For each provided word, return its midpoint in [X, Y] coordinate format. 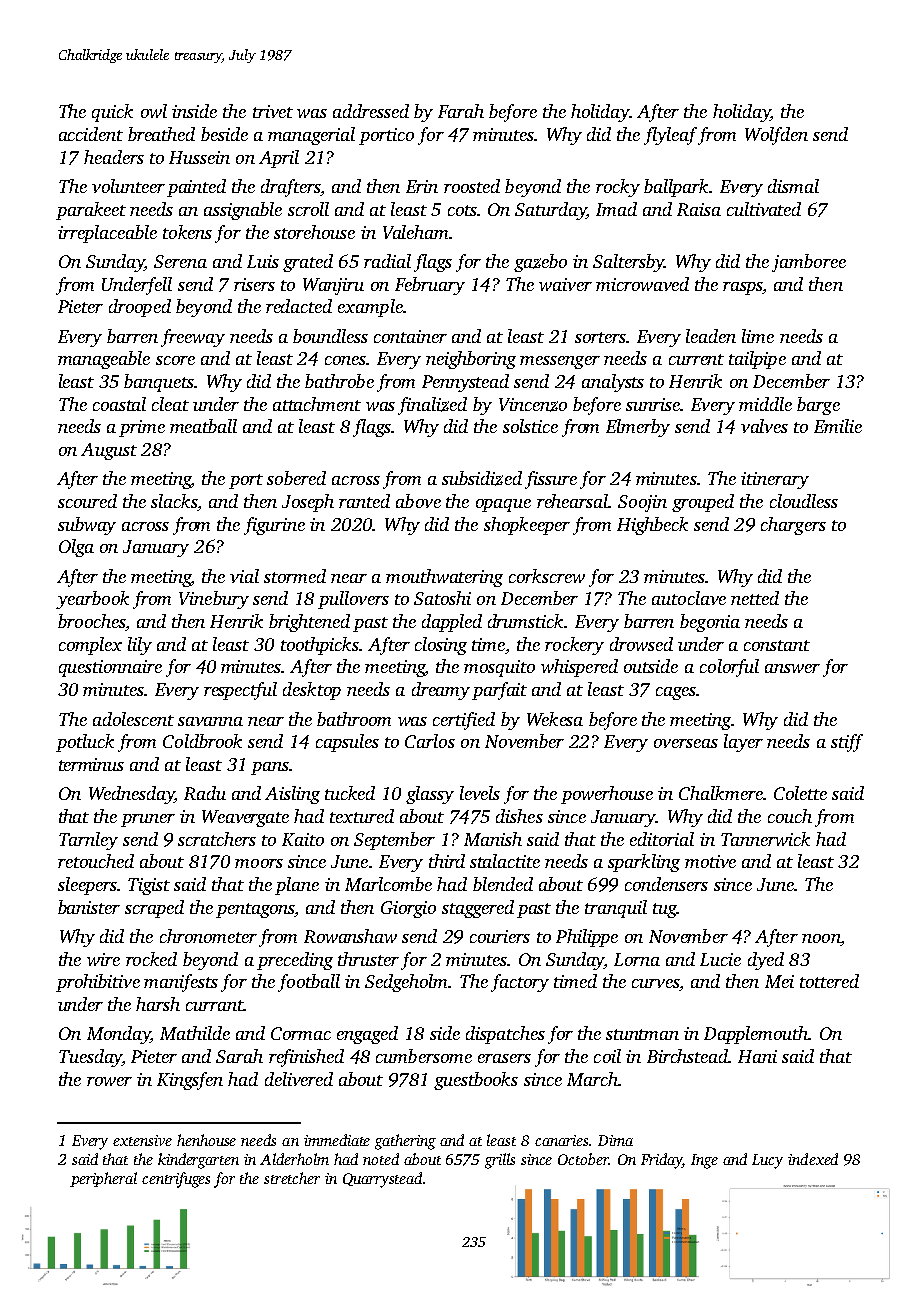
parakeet [91, 211]
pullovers [353, 600]
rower [109, 1081]
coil [607, 1056]
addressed [371, 111]
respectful [240, 691]
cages [676, 693]
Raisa [699, 209]
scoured [87, 501]
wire [103, 959]
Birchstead [687, 1056]
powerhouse [607, 795]
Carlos [430, 741]
